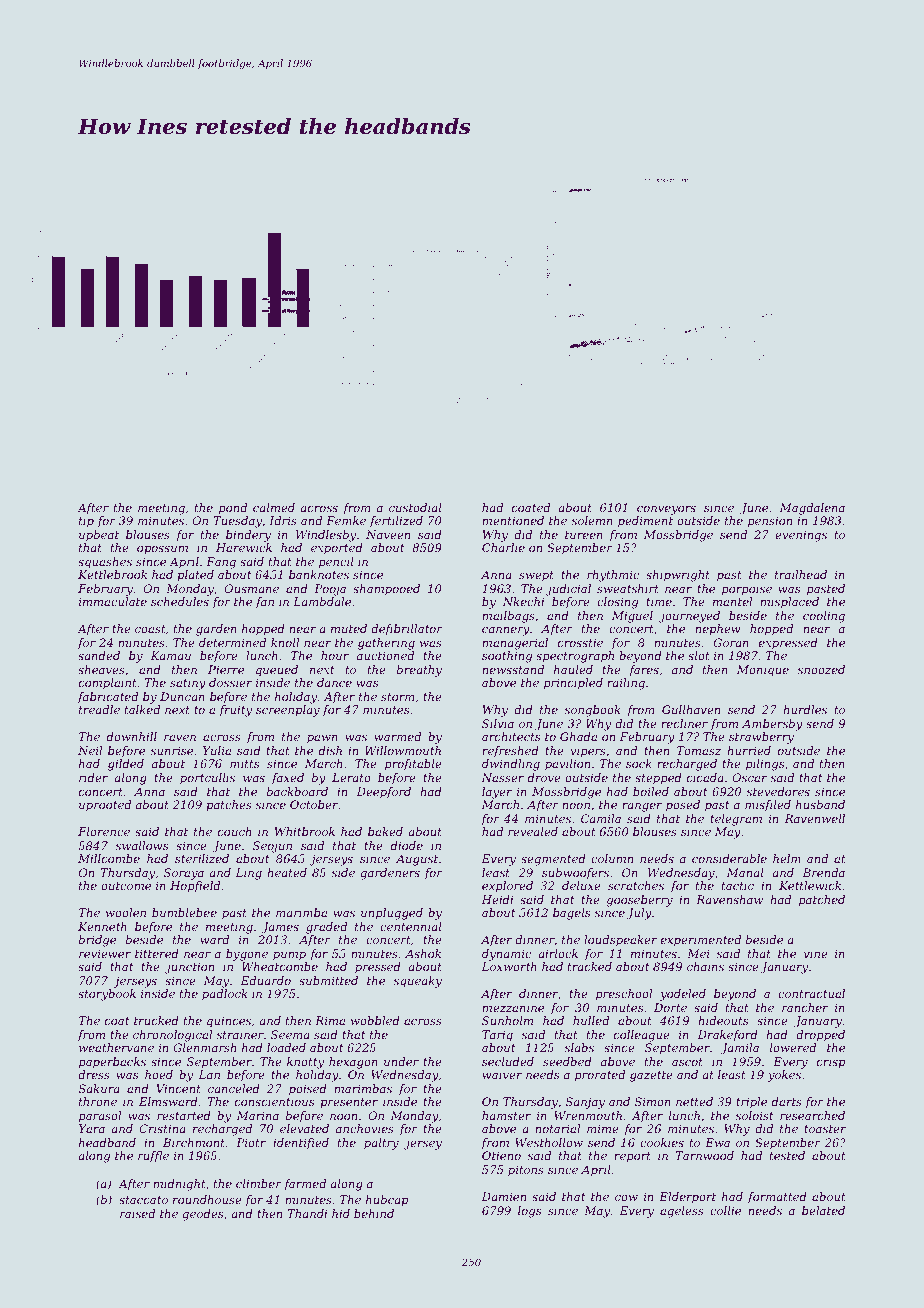 The width and height of the image is (924, 1308). What do you see at coordinates (513, 520) in the image?
I see `mentioned` at bounding box center [513, 520].
